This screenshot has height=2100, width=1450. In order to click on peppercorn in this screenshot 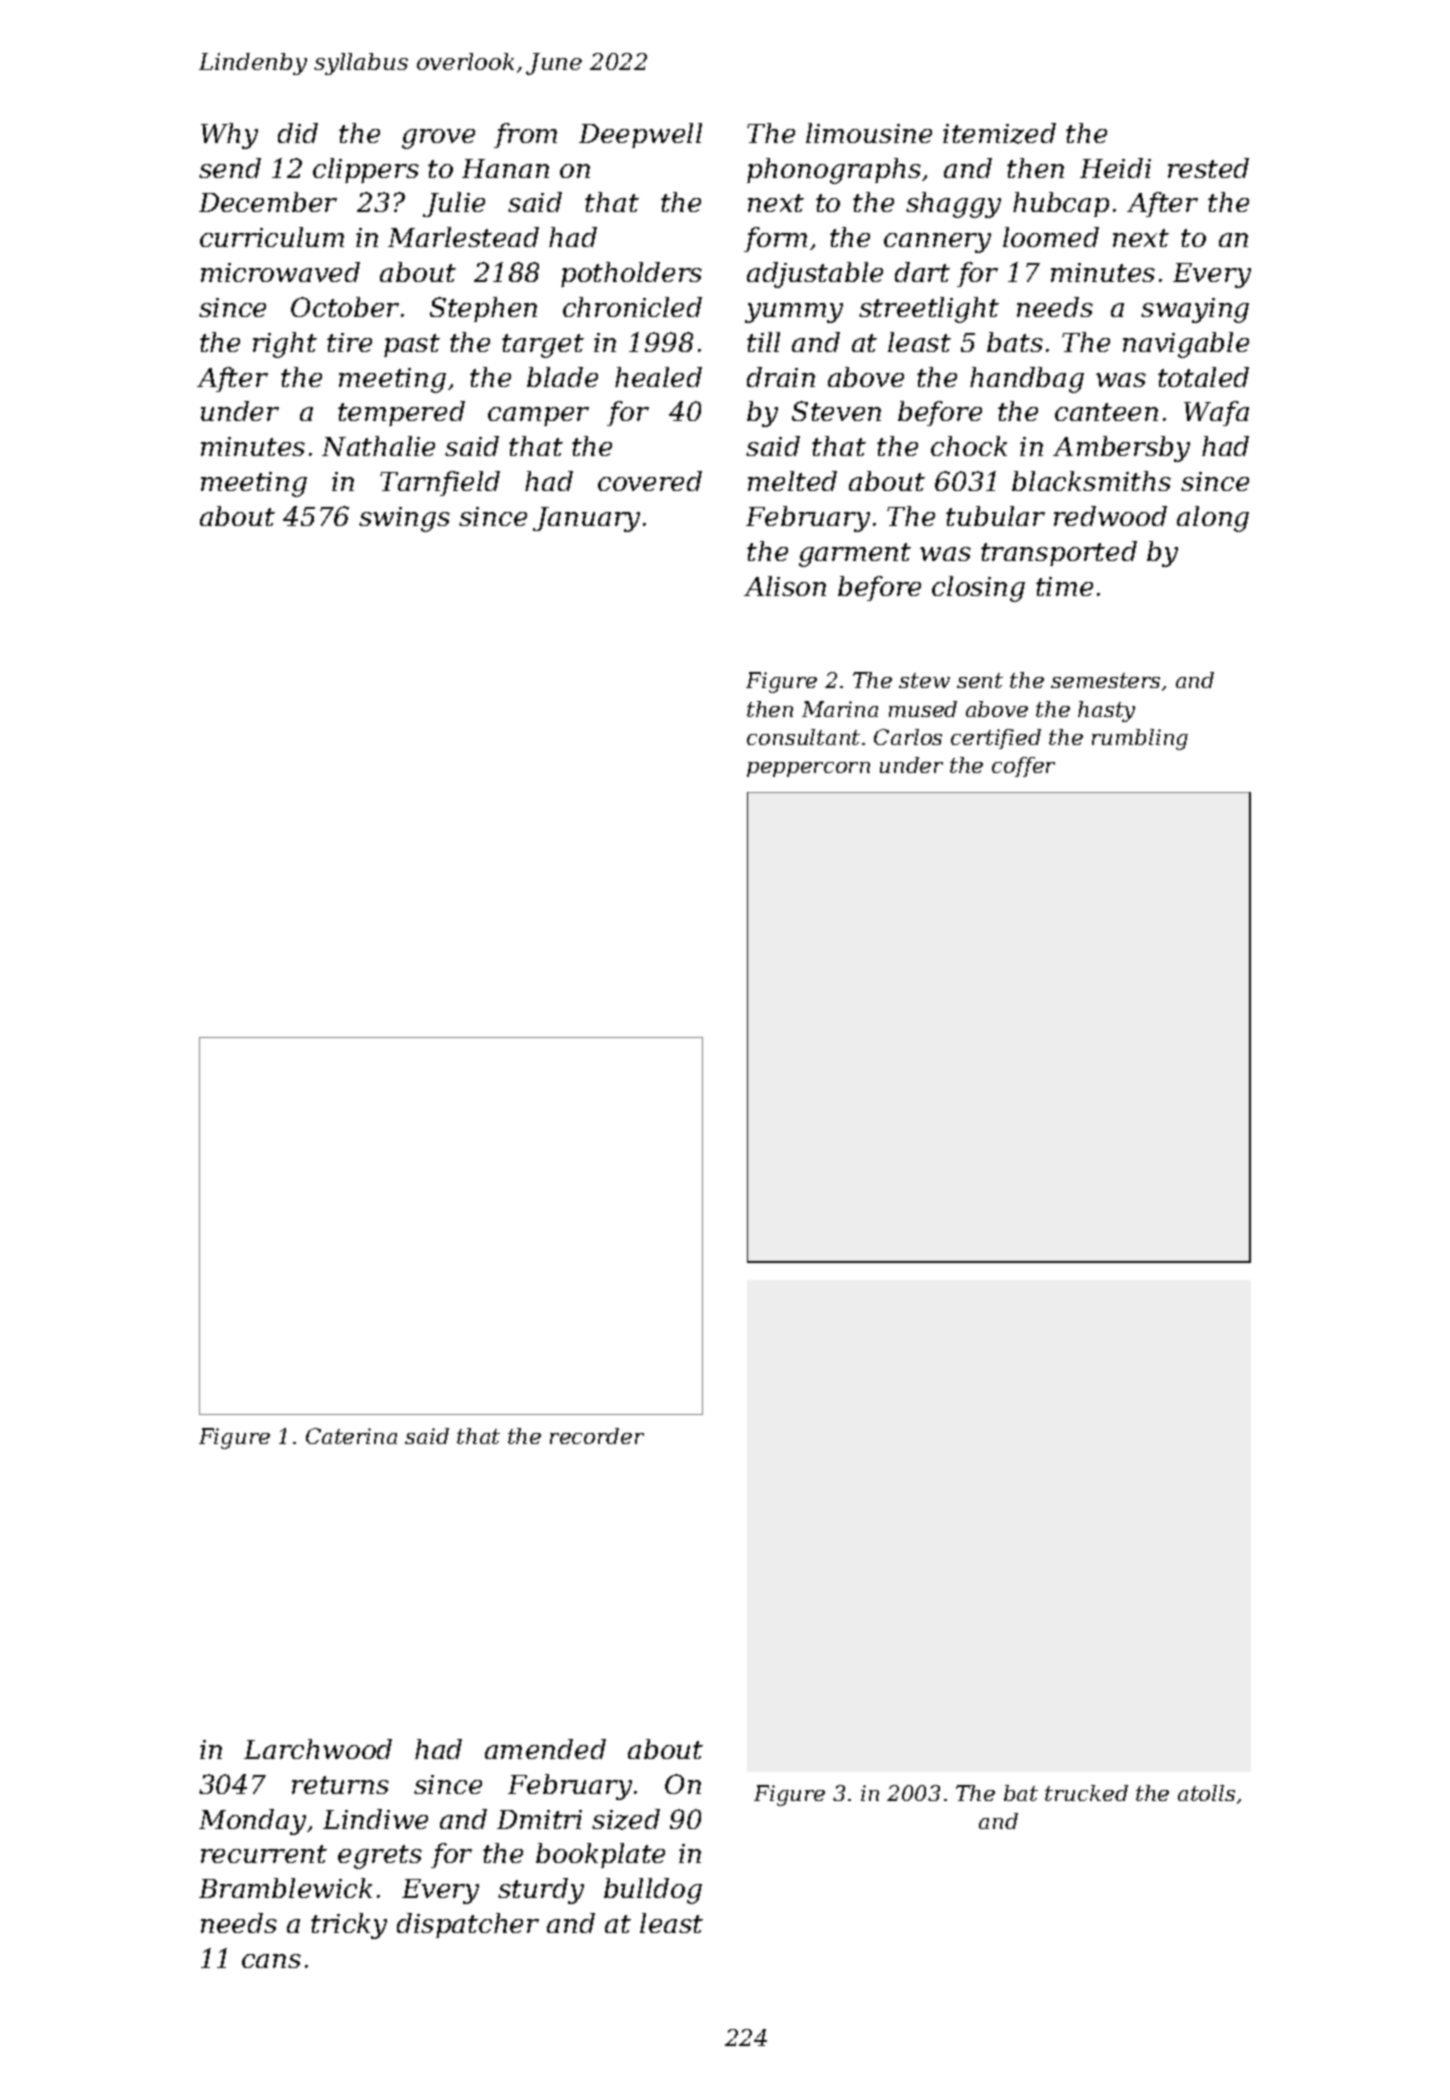, I will do `click(808, 769)`.
